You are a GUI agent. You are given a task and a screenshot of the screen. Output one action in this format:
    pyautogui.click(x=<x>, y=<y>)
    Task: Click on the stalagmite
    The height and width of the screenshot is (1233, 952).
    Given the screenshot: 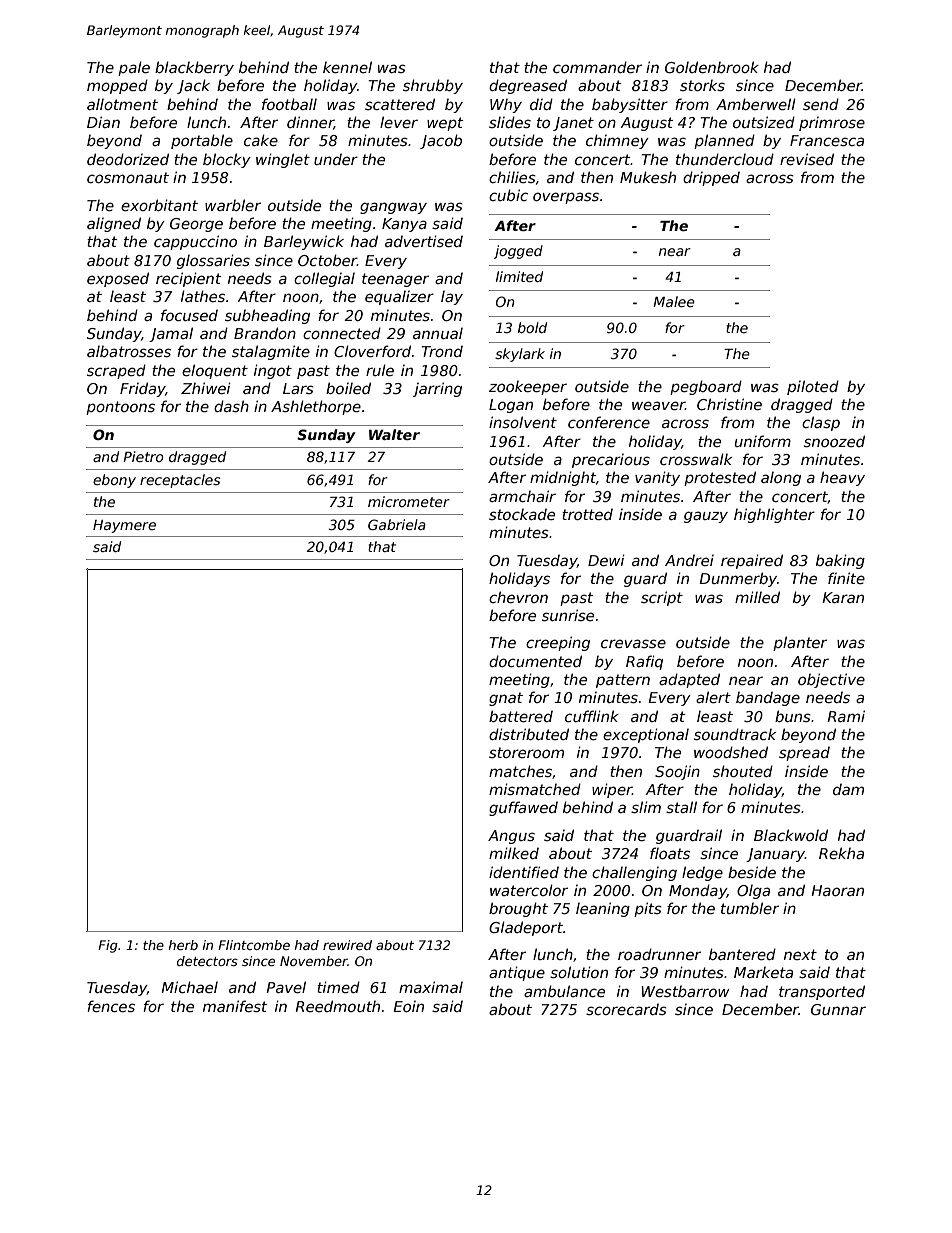 What is the action you would take?
    pyautogui.click(x=271, y=352)
